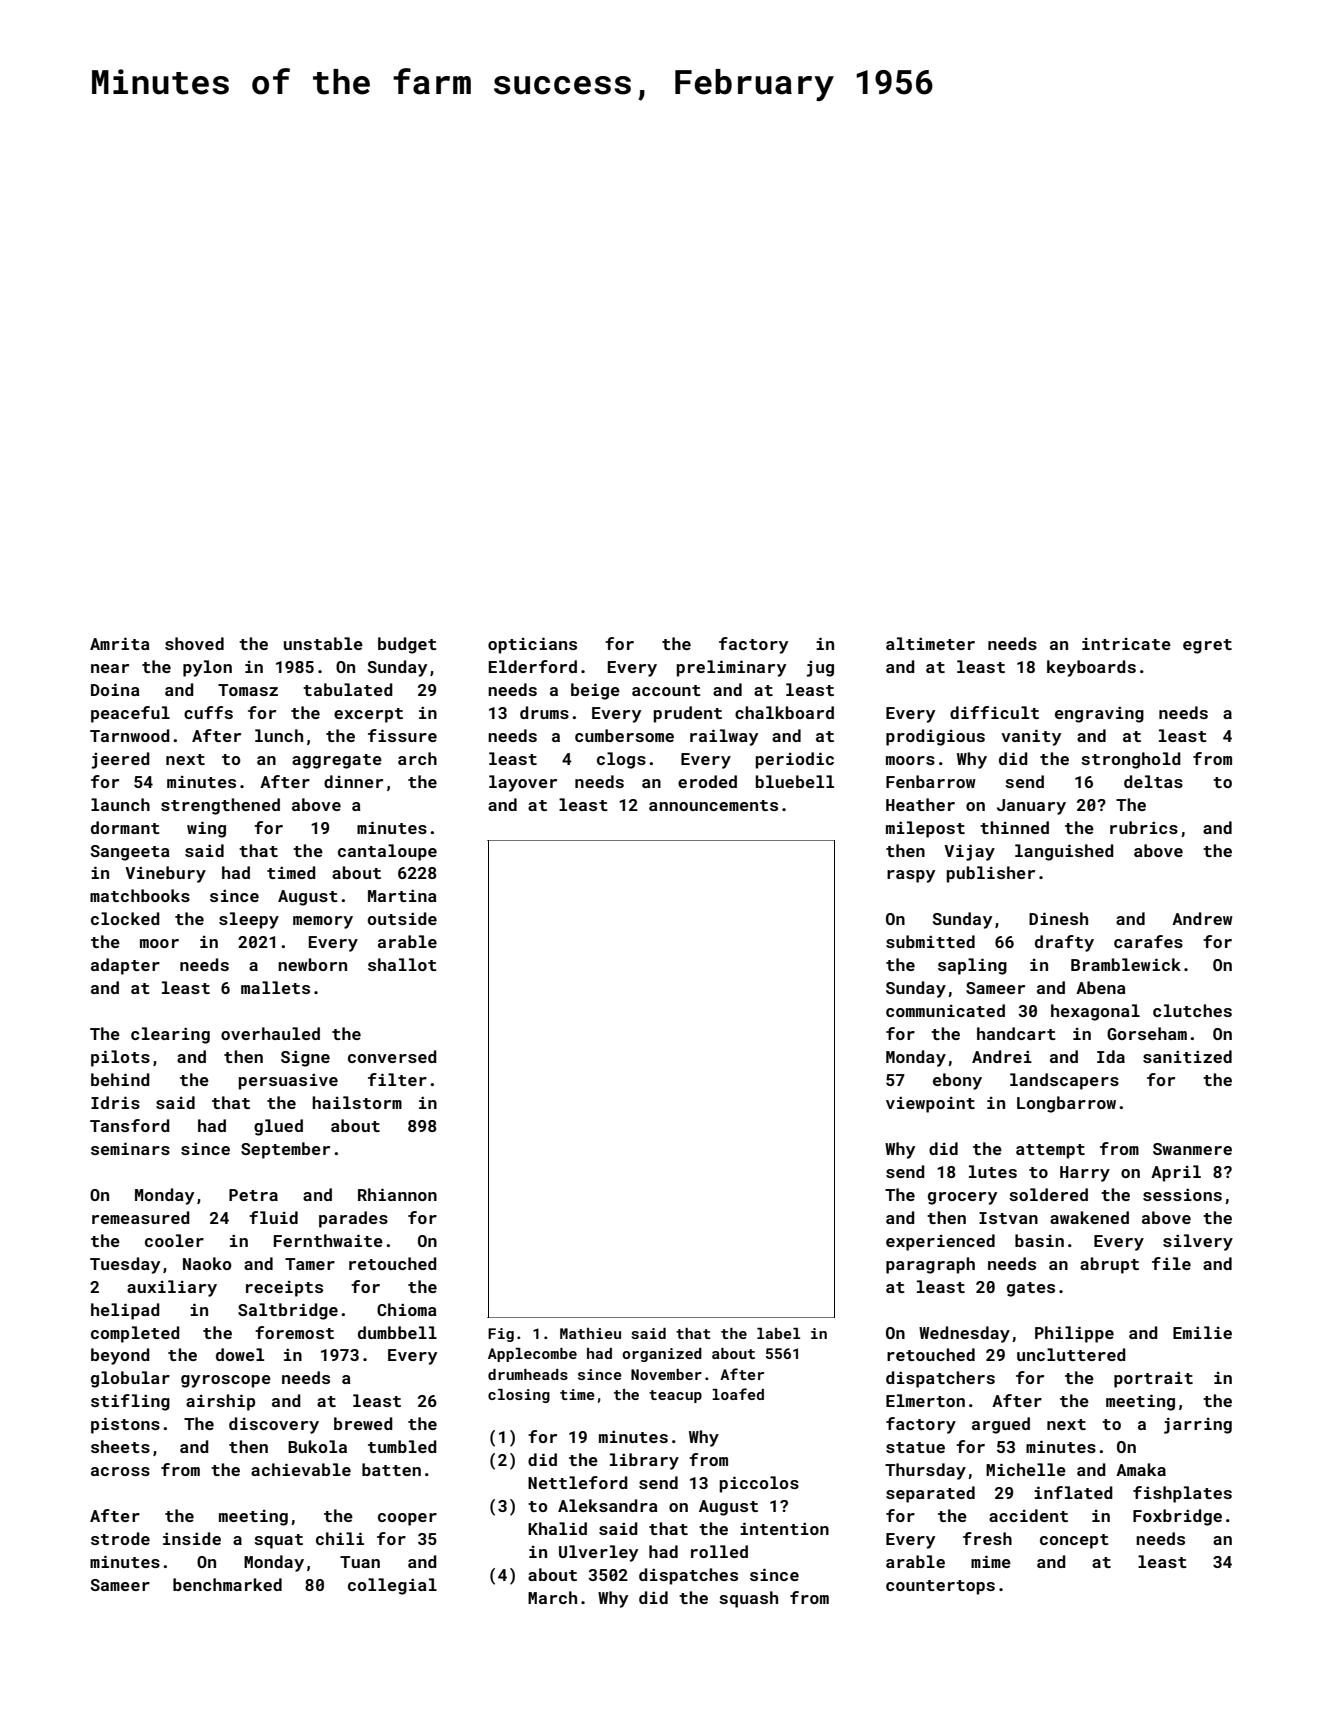  Describe the element at coordinates (962, 1198) in the document. I see `grocery` at that location.
